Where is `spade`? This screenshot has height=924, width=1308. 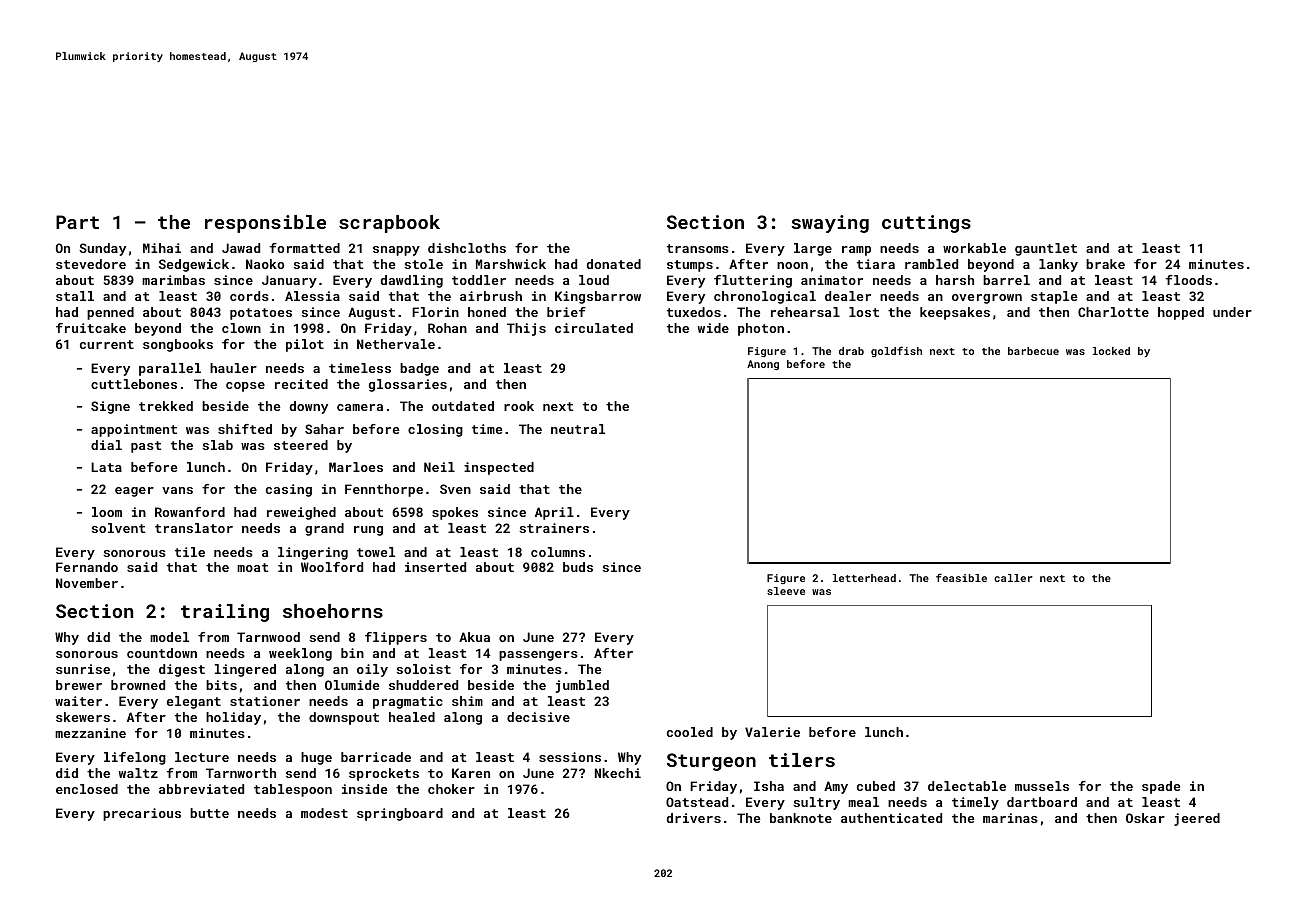 spade is located at coordinates (1161, 787).
